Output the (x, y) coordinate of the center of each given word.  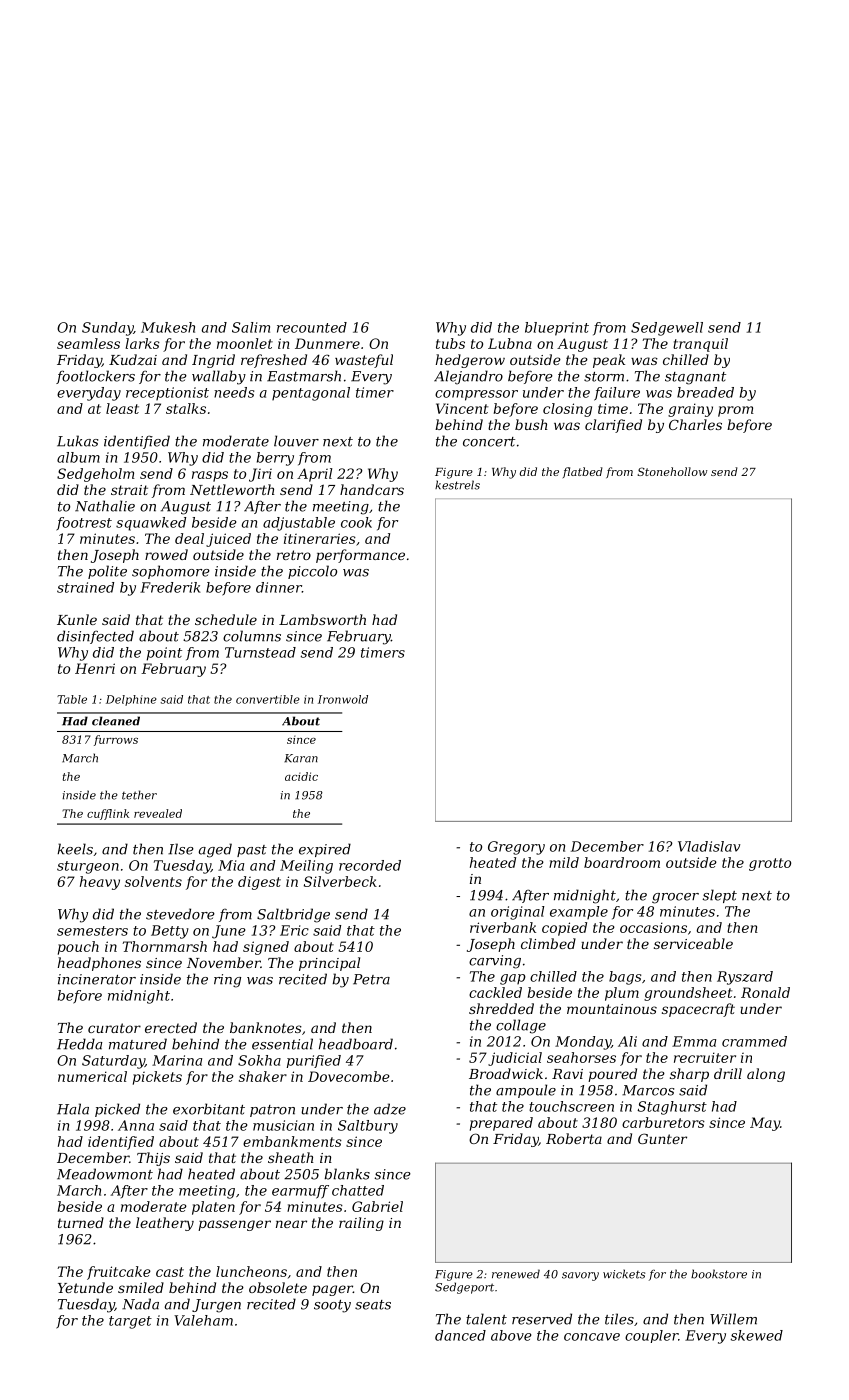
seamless (88, 343)
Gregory (516, 848)
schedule (226, 619)
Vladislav (709, 846)
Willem (733, 1319)
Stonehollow (672, 471)
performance (360, 556)
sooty (332, 1306)
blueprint (557, 329)
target (130, 1322)
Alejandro (468, 377)
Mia (231, 865)
